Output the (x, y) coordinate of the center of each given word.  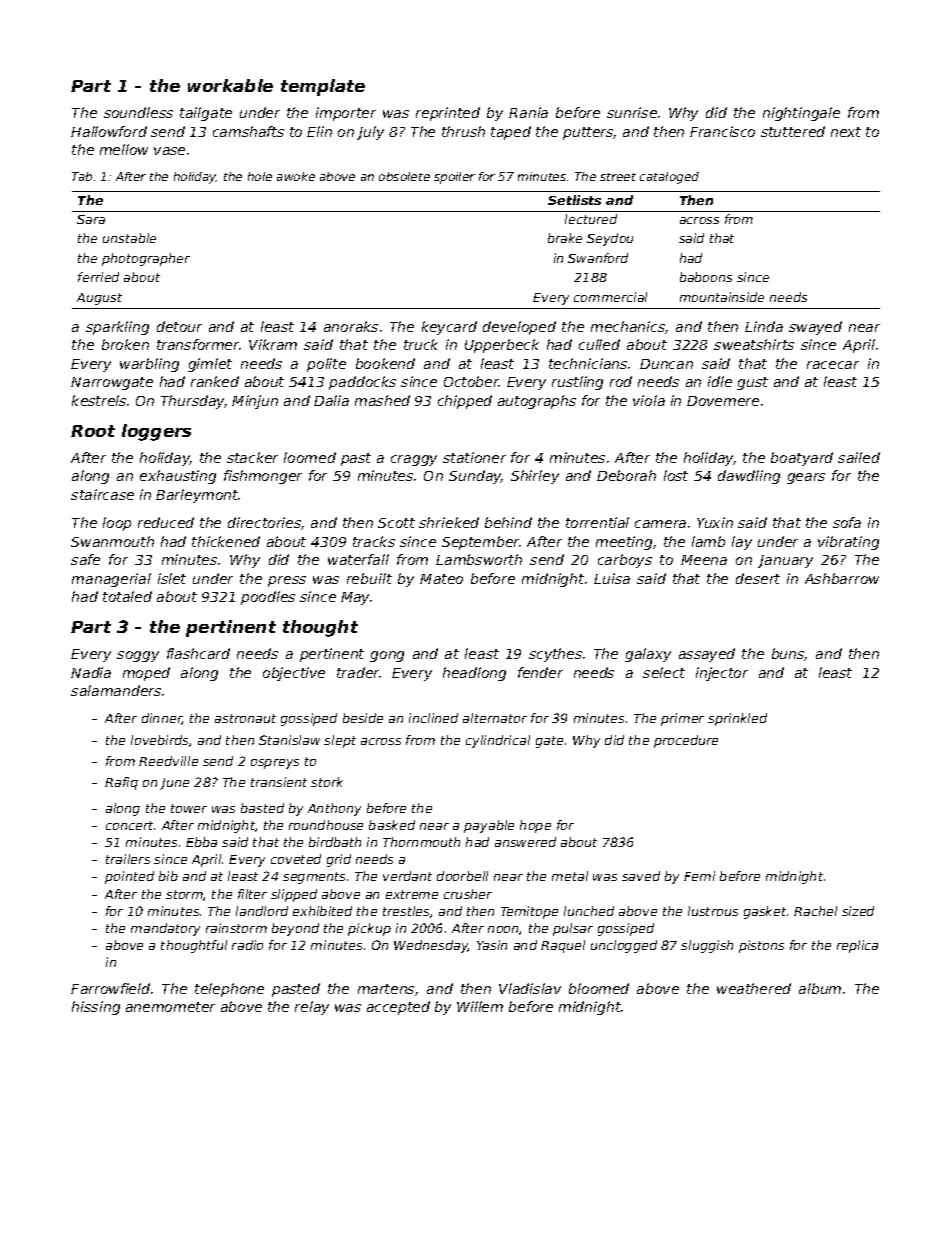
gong (387, 656)
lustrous (713, 911)
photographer (146, 259)
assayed (707, 655)
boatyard (802, 459)
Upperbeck (502, 346)
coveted (296, 859)
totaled (127, 596)
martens (386, 989)
